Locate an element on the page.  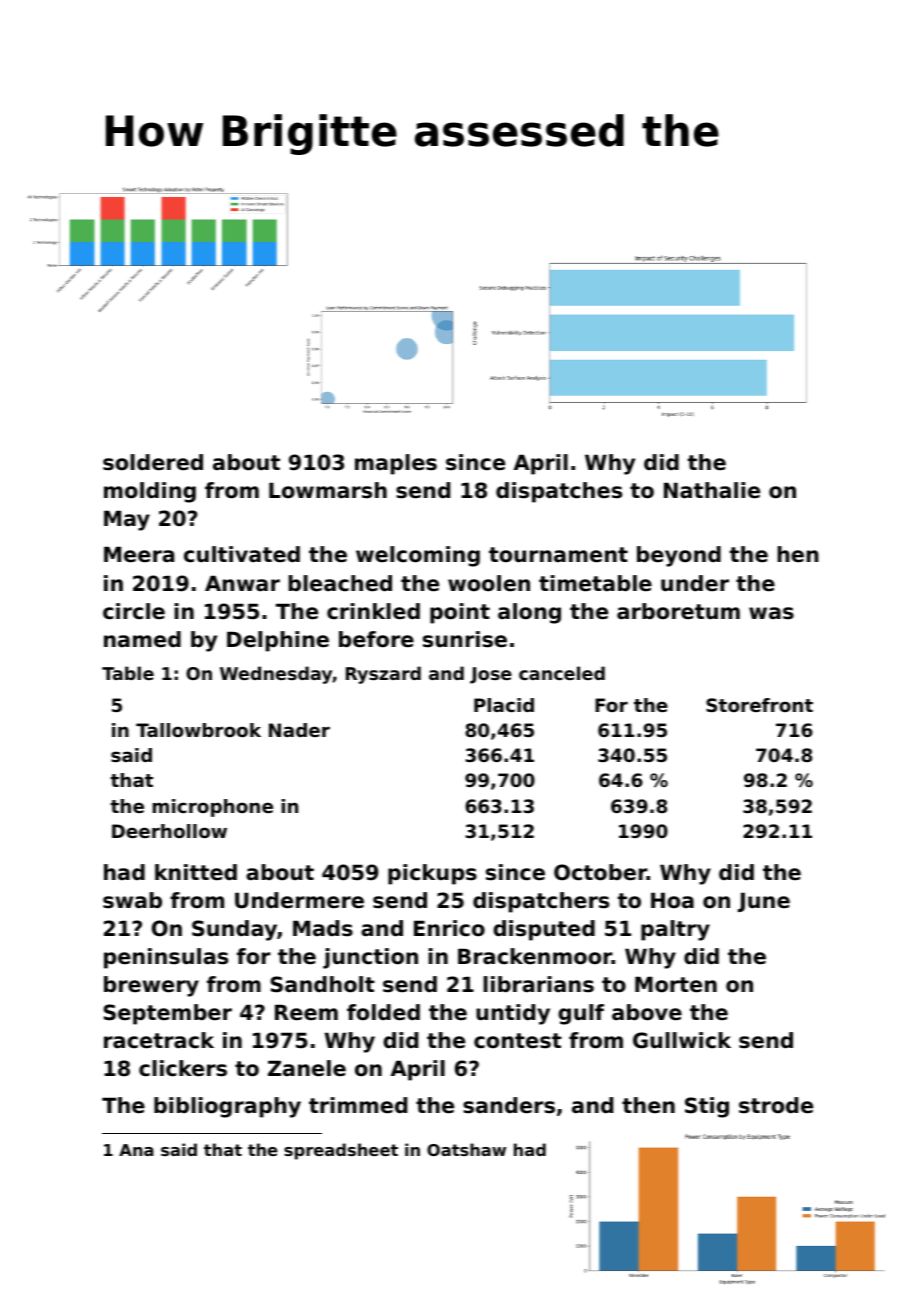
soldered is located at coordinates (153, 462).
